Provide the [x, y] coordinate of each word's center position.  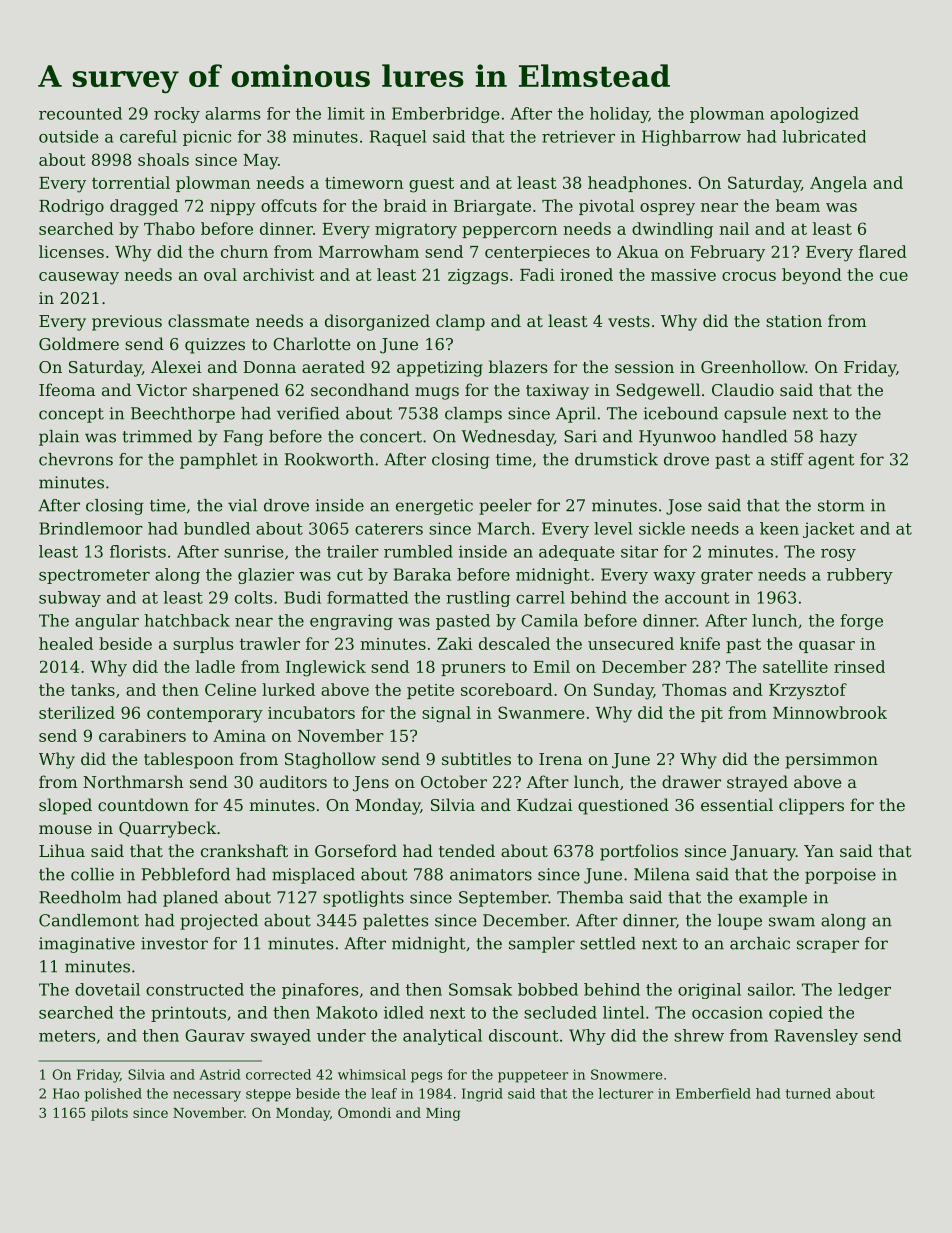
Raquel [398, 138]
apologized [814, 115]
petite [430, 691]
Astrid [220, 1074]
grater [727, 576]
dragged [144, 207]
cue [894, 276]
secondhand [360, 389]
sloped [65, 806]
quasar [827, 647]
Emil [551, 666]
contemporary [205, 715]
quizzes [215, 346]
